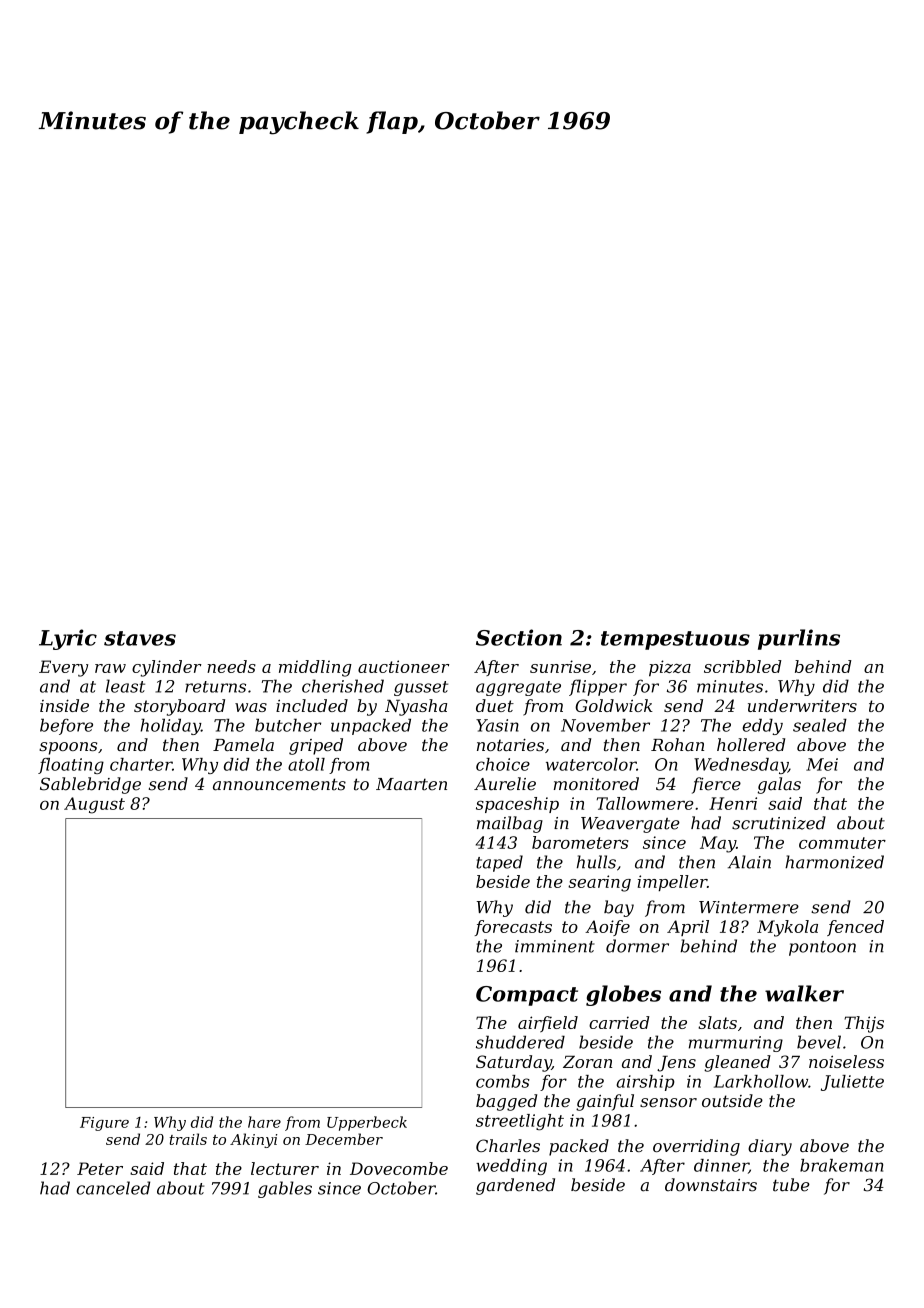 This screenshot has height=1308, width=924. Describe the element at coordinates (231, 666) in the screenshot. I see `needs` at that location.
